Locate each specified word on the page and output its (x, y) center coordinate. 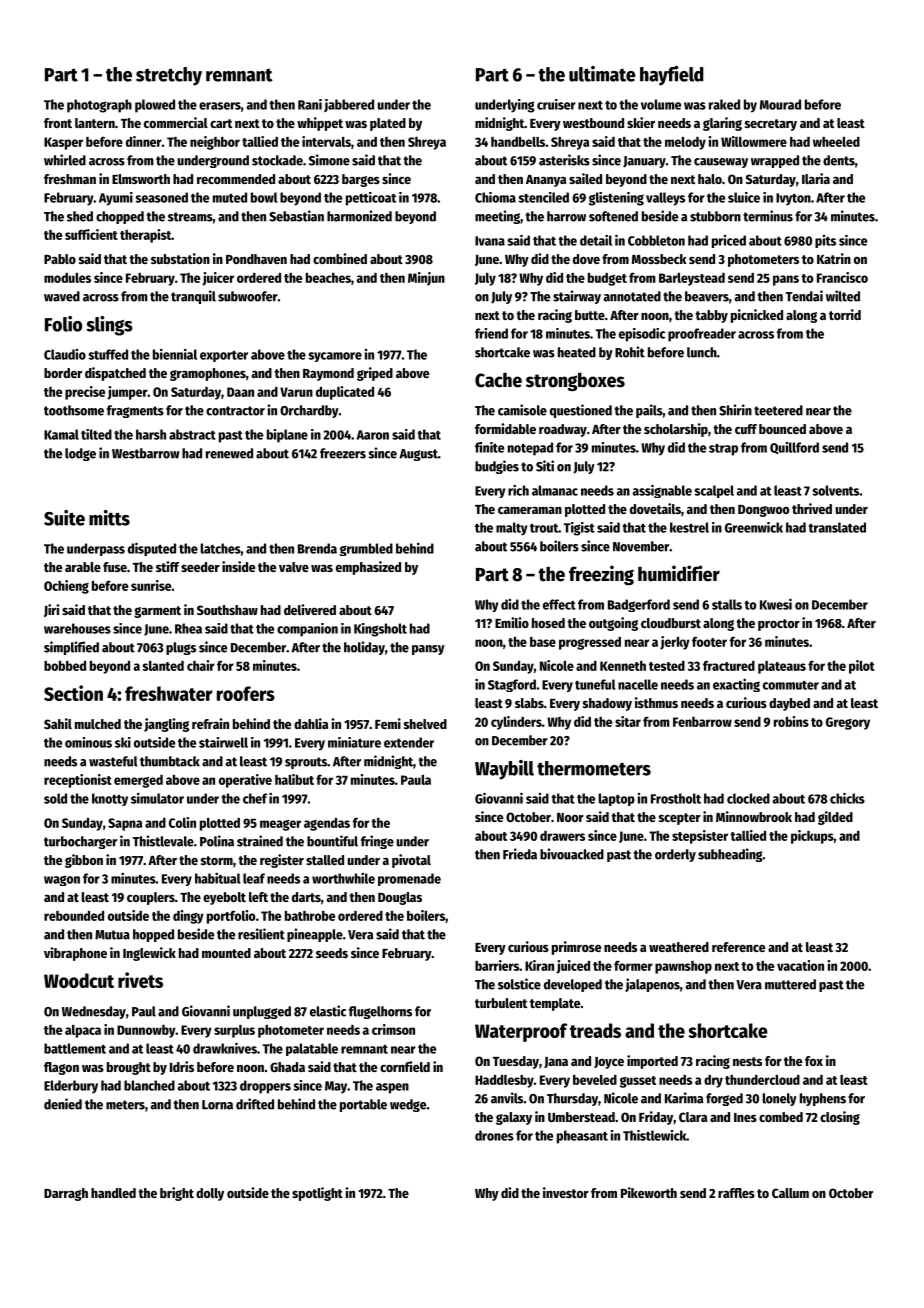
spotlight (317, 1194)
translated (837, 527)
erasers (220, 106)
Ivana (490, 241)
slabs (529, 703)
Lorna (217, 1105)
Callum (790, 1193)
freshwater (168, 693)
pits (825, 241)
